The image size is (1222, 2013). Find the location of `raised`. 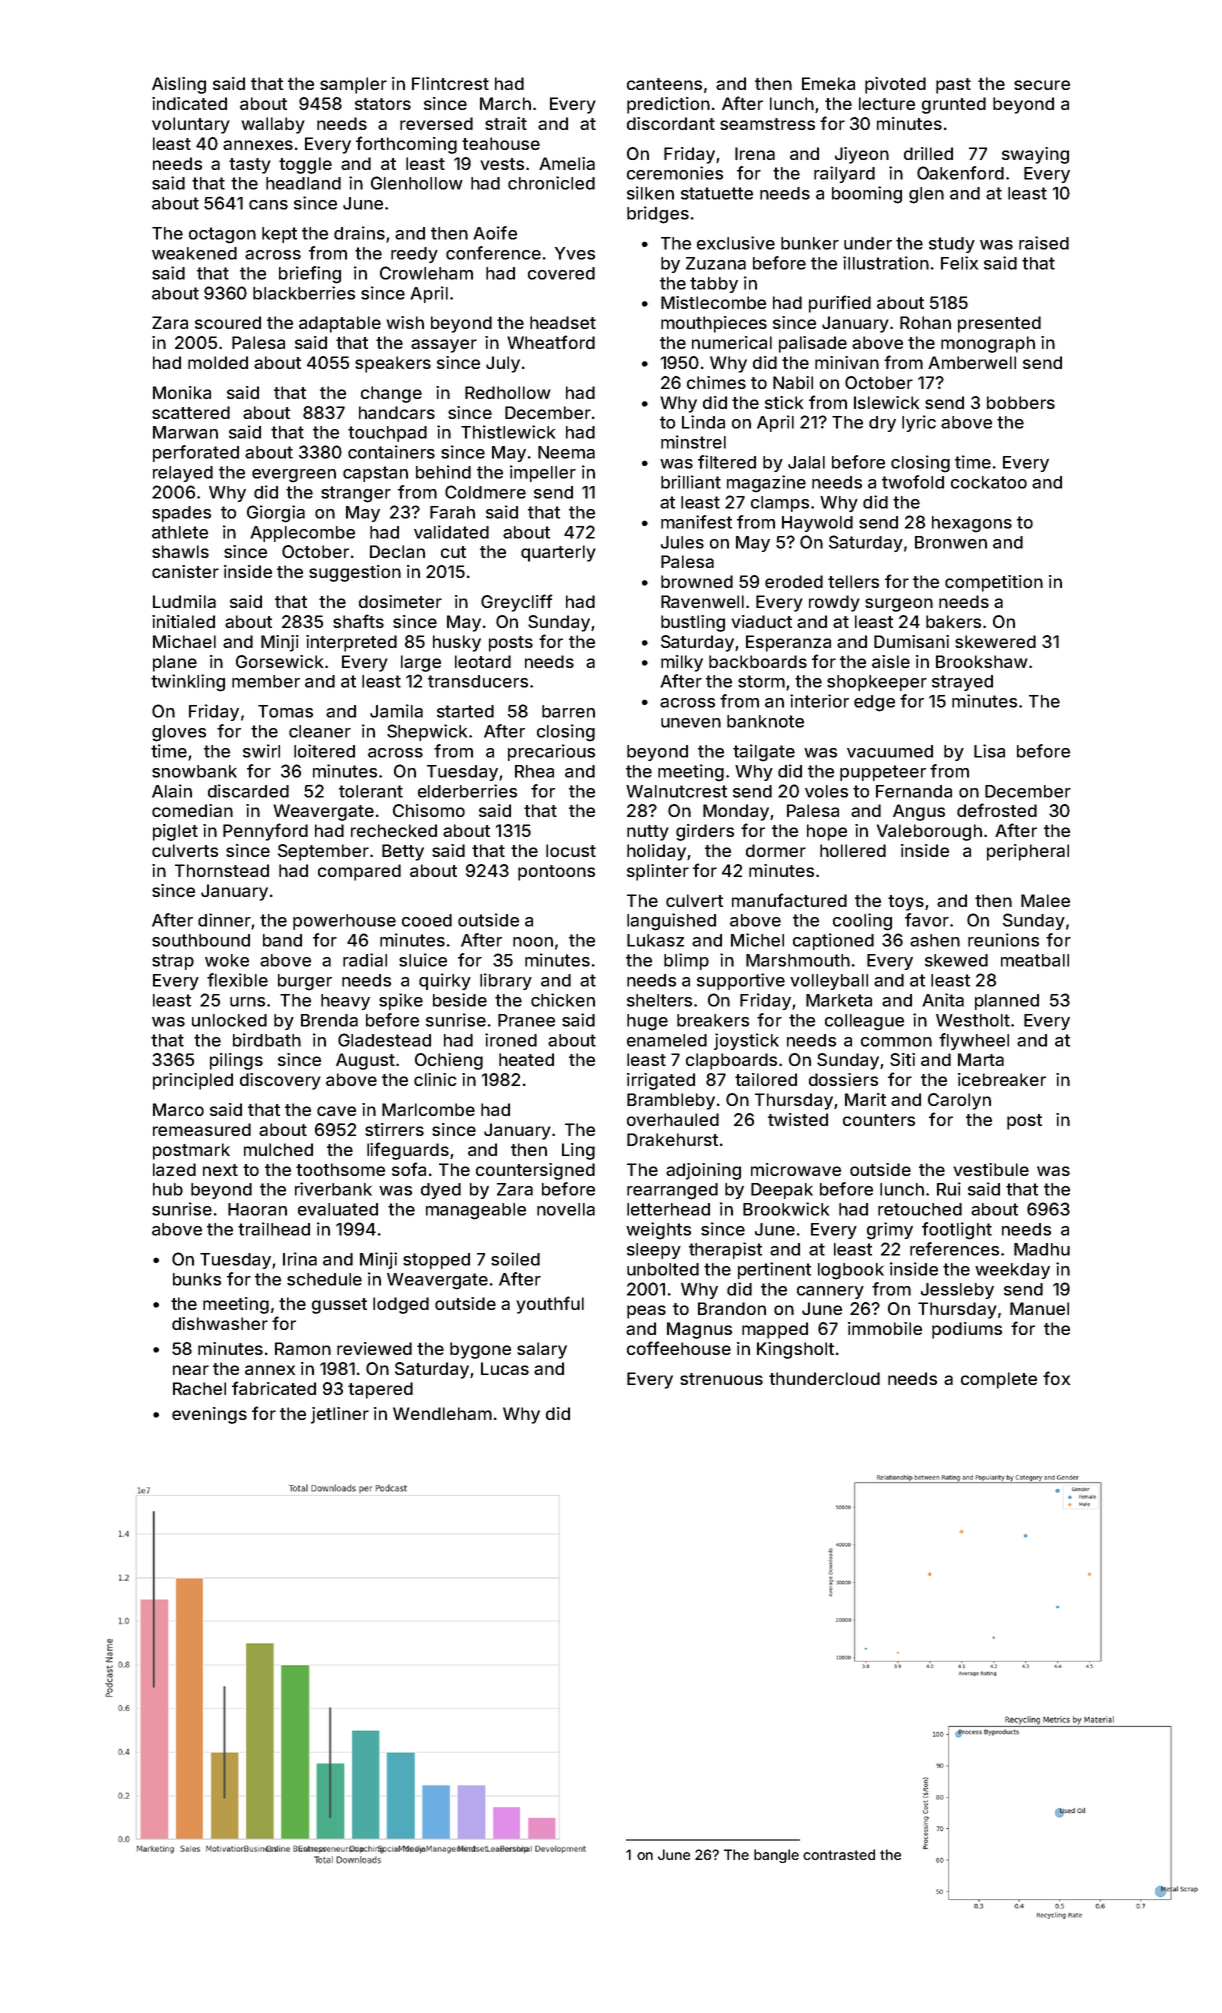

raised is located at coordinates (1044, 243).
